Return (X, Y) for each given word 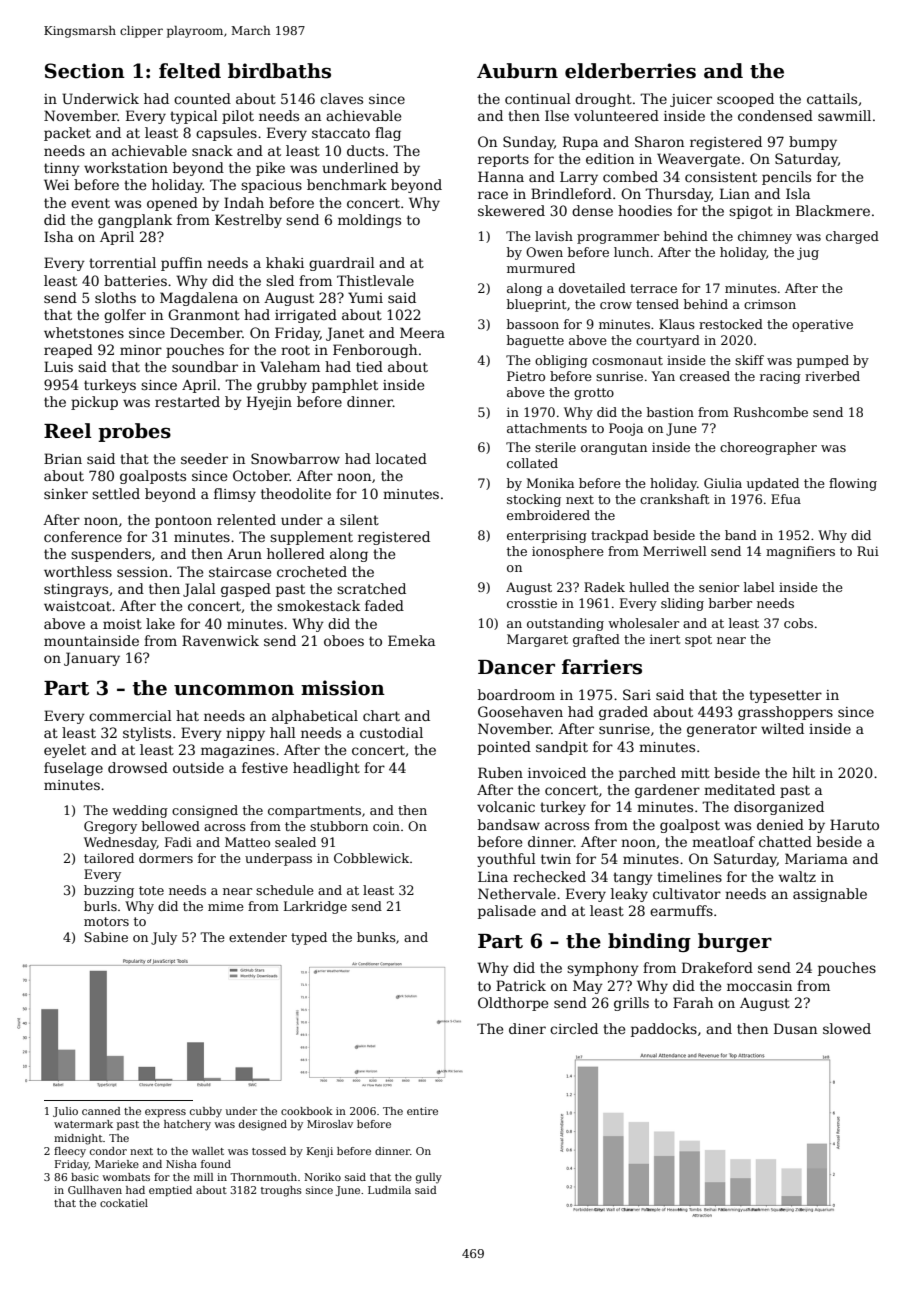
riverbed (832, 376)
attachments (547, 428)
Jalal (199, 590)
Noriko (322, 1177)
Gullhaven (95, 1190)
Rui (868, 551)
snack (212, 150)
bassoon (533, 324)
